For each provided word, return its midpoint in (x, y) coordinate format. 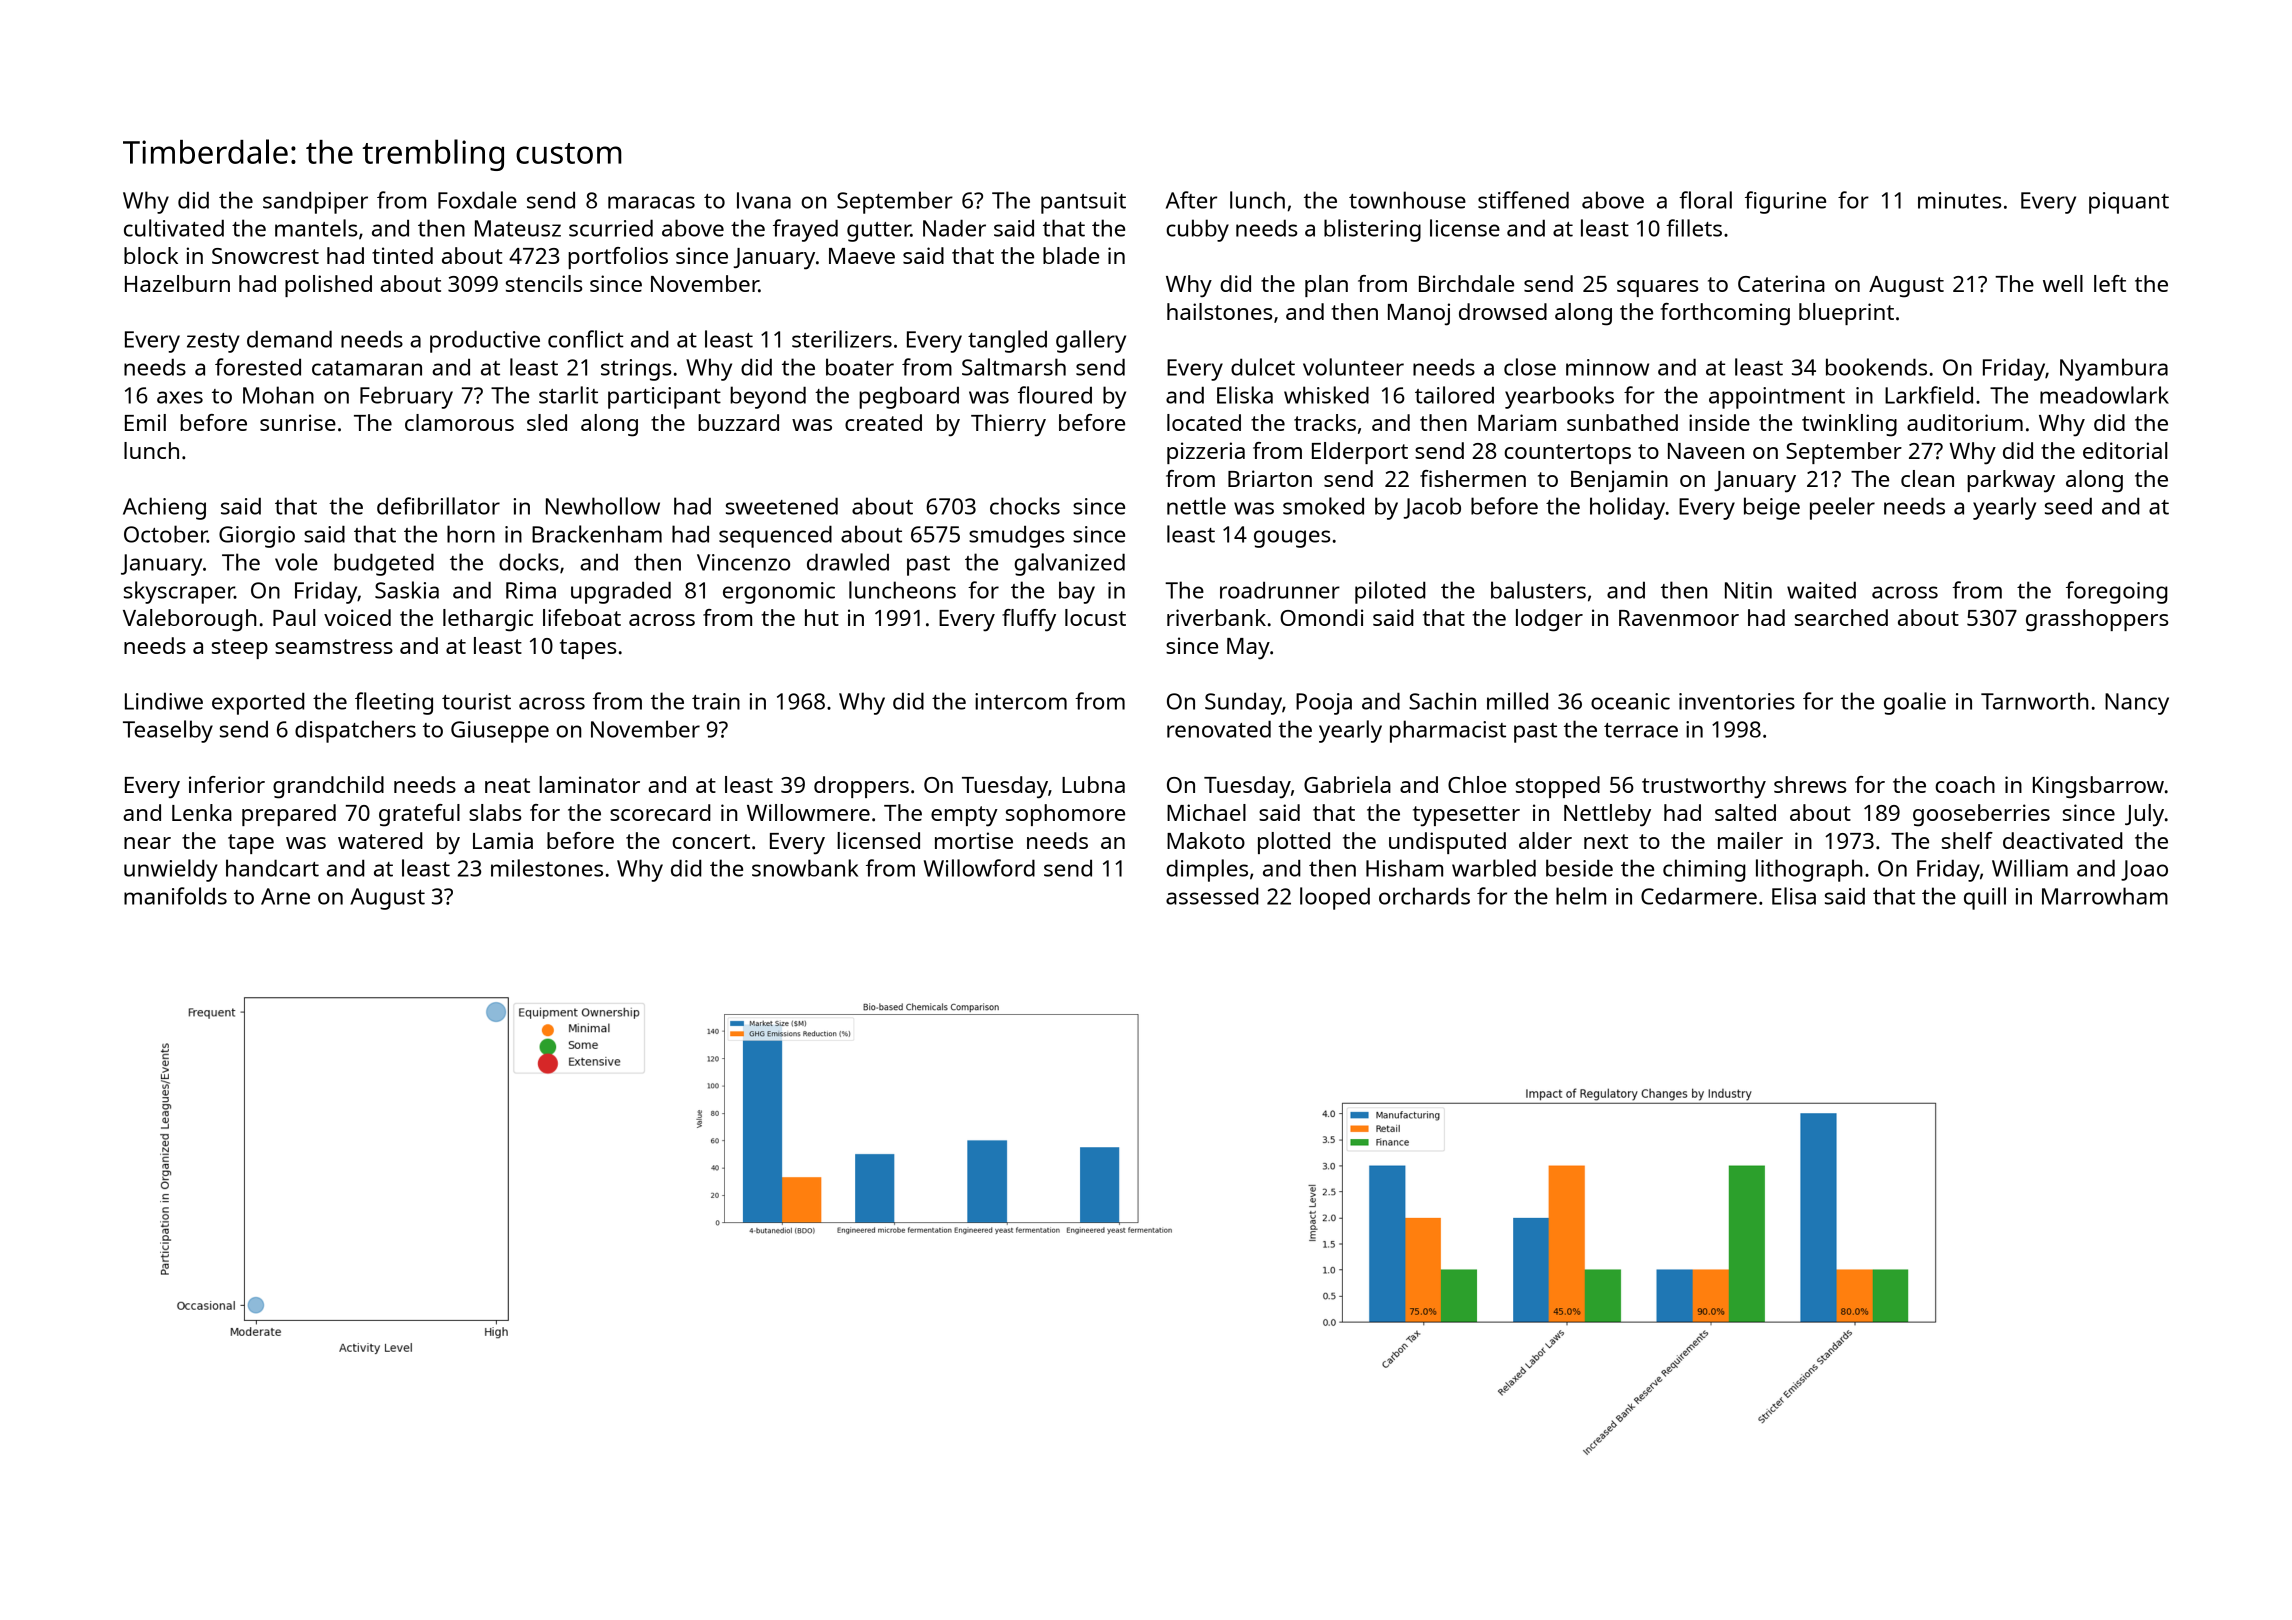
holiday (1627, 508)
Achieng (164, 508)
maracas (651, 202)
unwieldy (171, 870)
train (716, 701)
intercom (1021, 701)
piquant (2129, 203)
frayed (805, 230)
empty (964, 816)
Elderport (1360, 453)
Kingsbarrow (2098, 787)
